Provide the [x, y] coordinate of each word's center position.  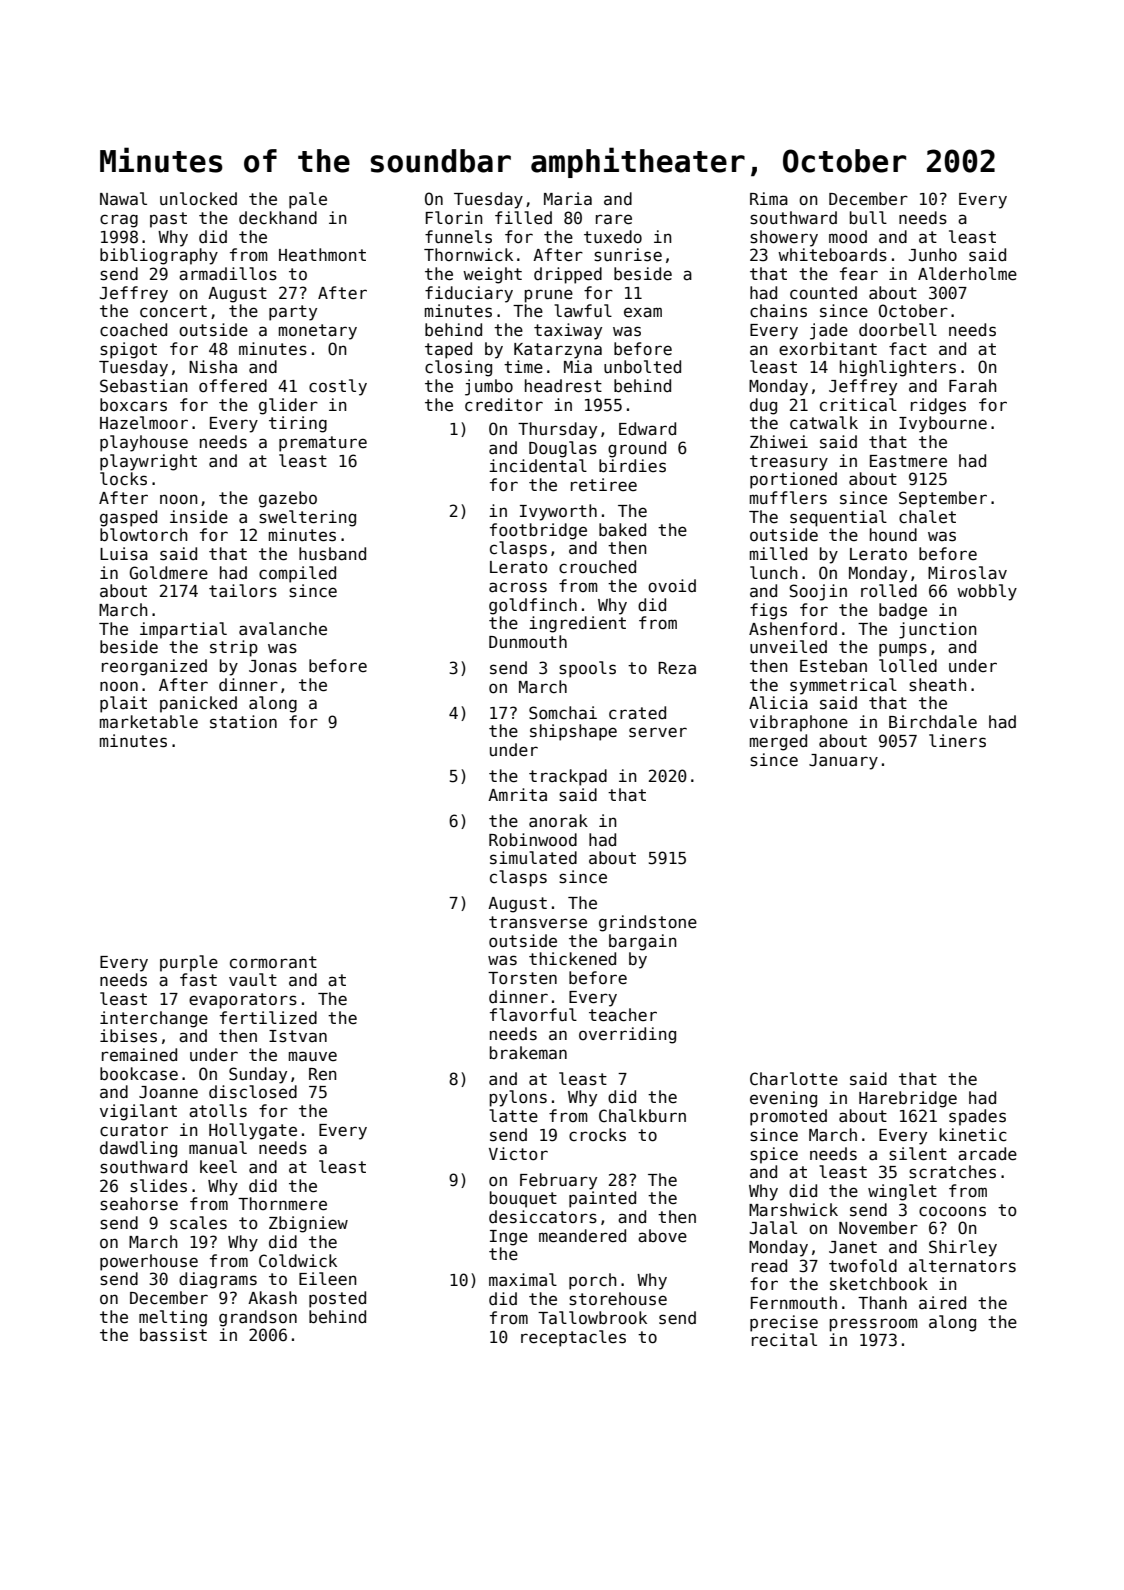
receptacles [573, 1338]
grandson [258, 1318]
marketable [149, 722]
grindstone [648, 923]
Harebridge [908, 1099]
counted [823, 293]
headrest [563, 386]
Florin [454, 217]
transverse [538, 922]
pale [308, 200]
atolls [218, 1111]
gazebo [288, 499]
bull [868, 218]
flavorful [533, 1015]
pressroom [874, 1325]
